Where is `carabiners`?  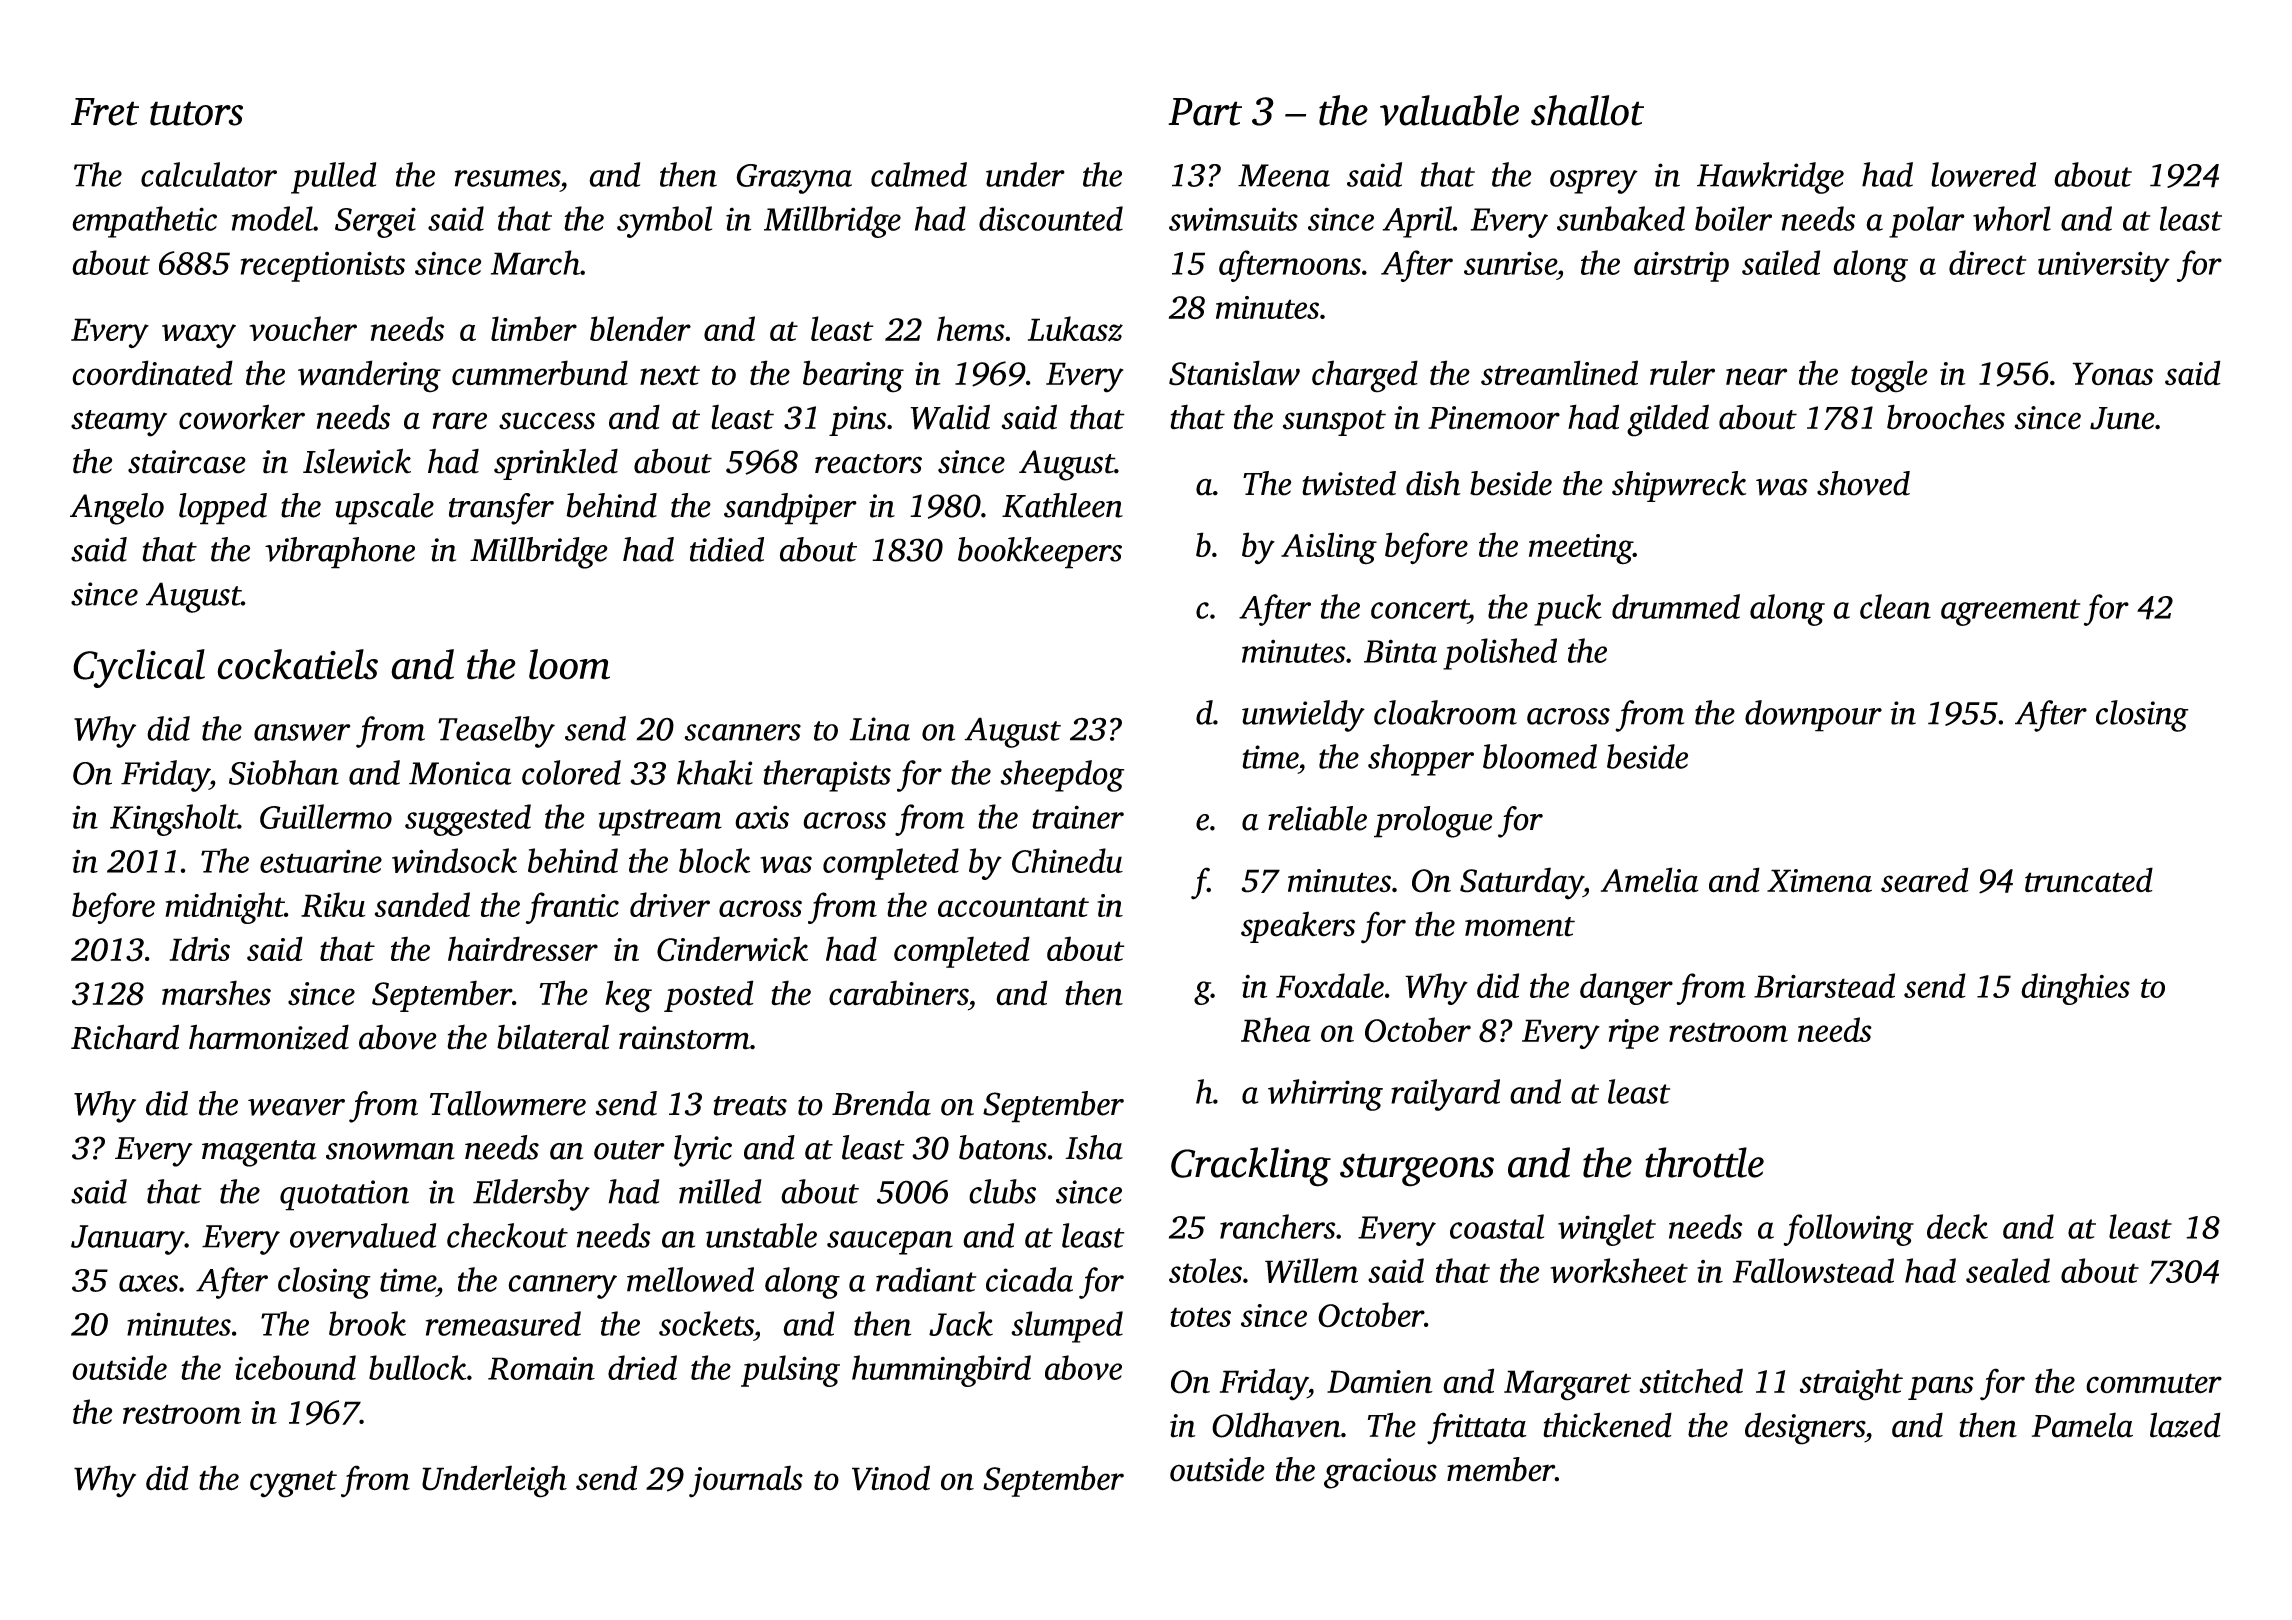 carabiners is located at coordinates (898, 993).
